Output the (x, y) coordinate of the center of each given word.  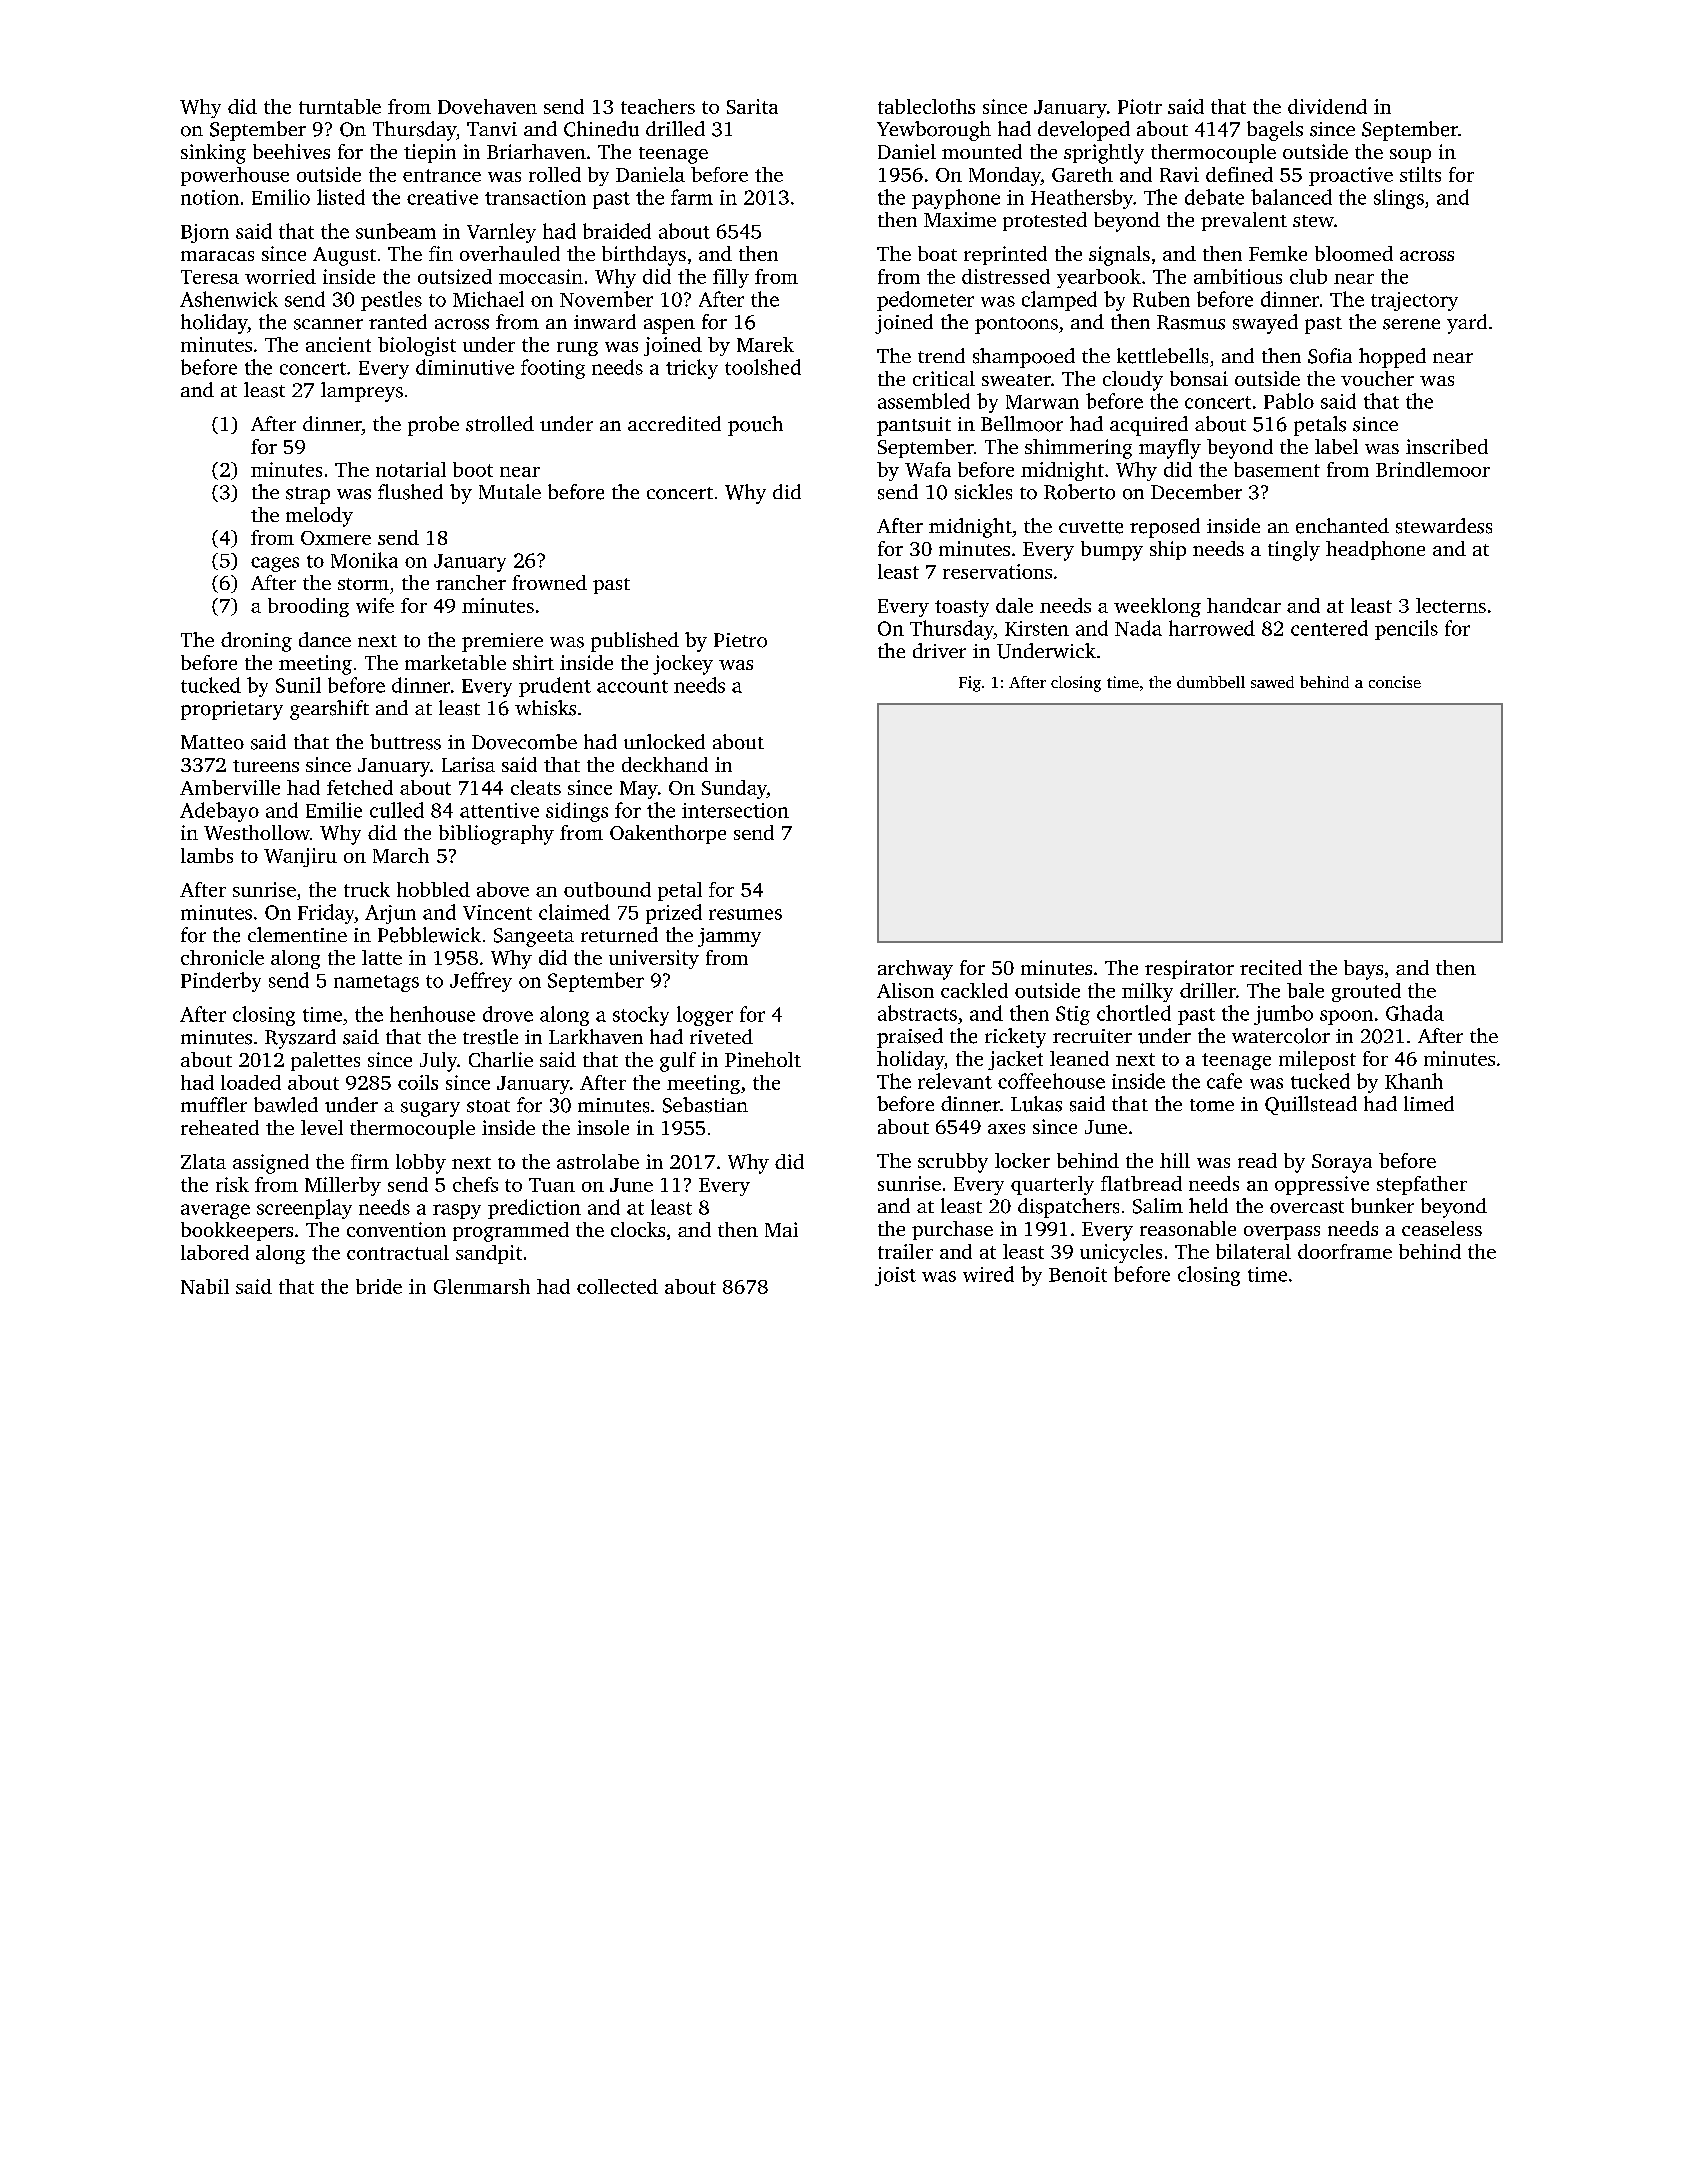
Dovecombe (524, 742)
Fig (970, 684)
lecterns (1451, 605)
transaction (535, 197)
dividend (1327, 106)
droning (256, 642)
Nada (1138, 628)
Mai (781, 1229)
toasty (962, 608)
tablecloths (926, 106)
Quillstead (1311, 1105)
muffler (214, 1104)
